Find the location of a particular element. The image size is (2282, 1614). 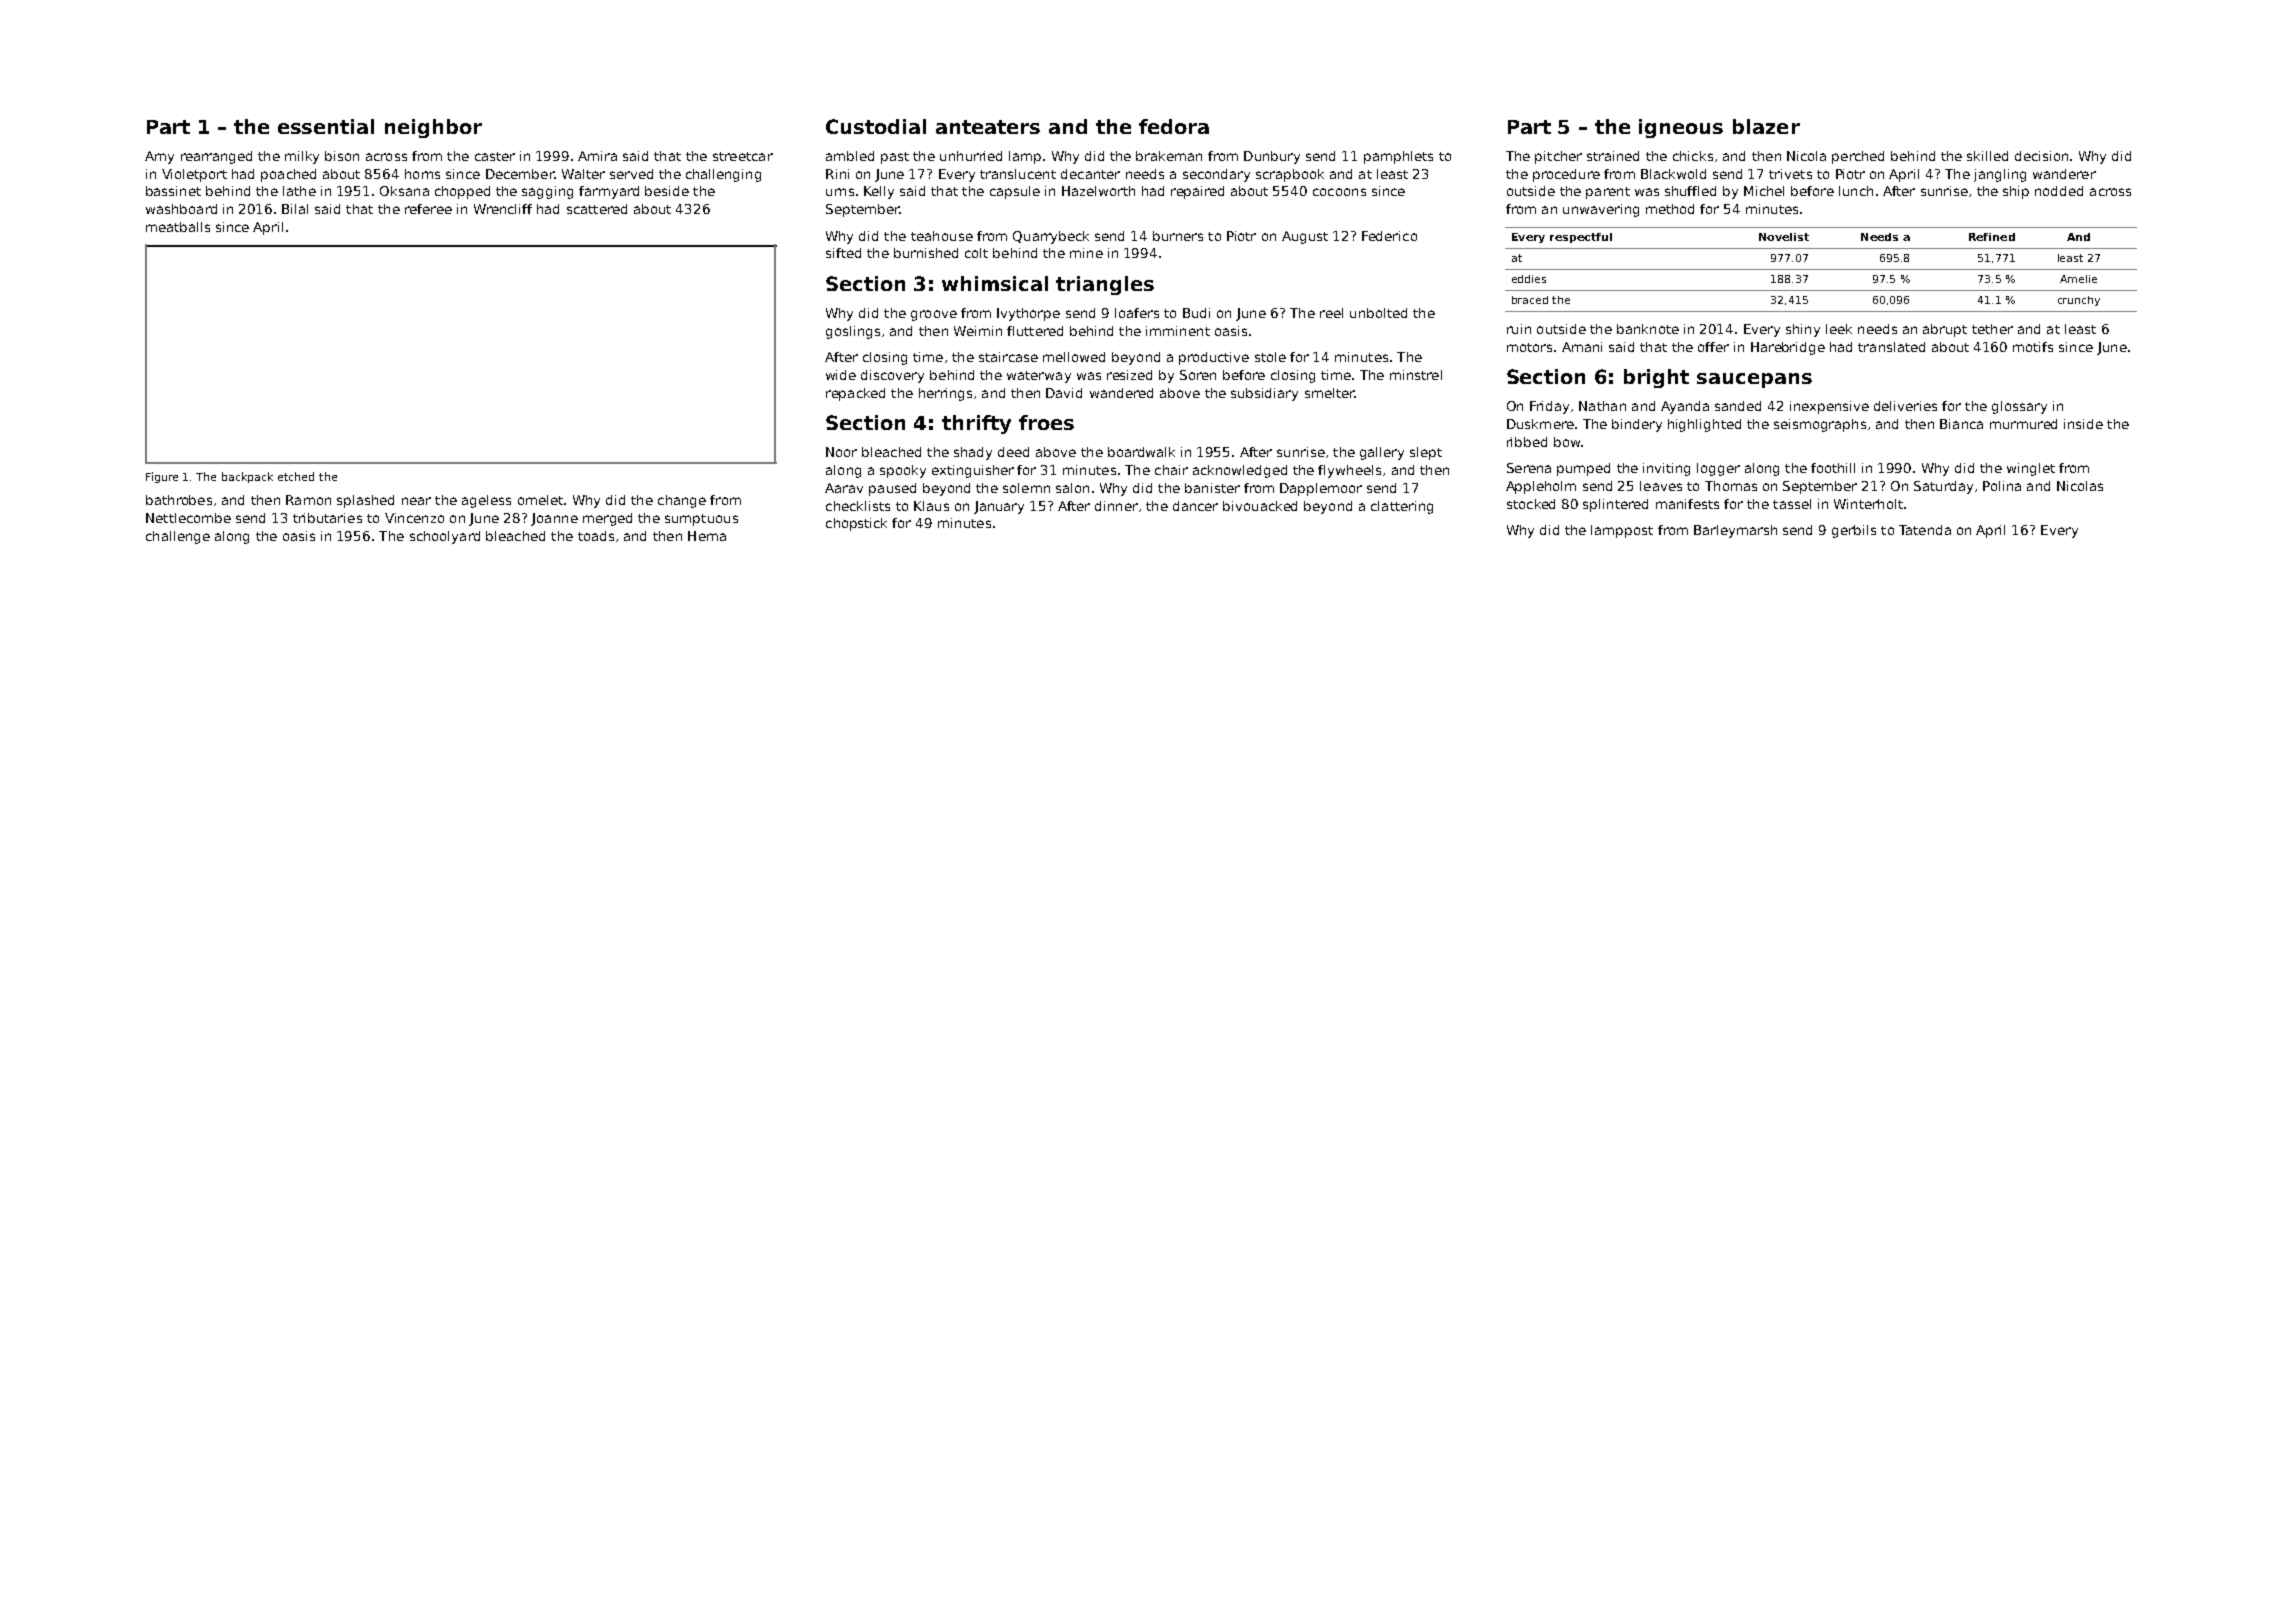

highlighted is located at coordinates (1704, 425).
